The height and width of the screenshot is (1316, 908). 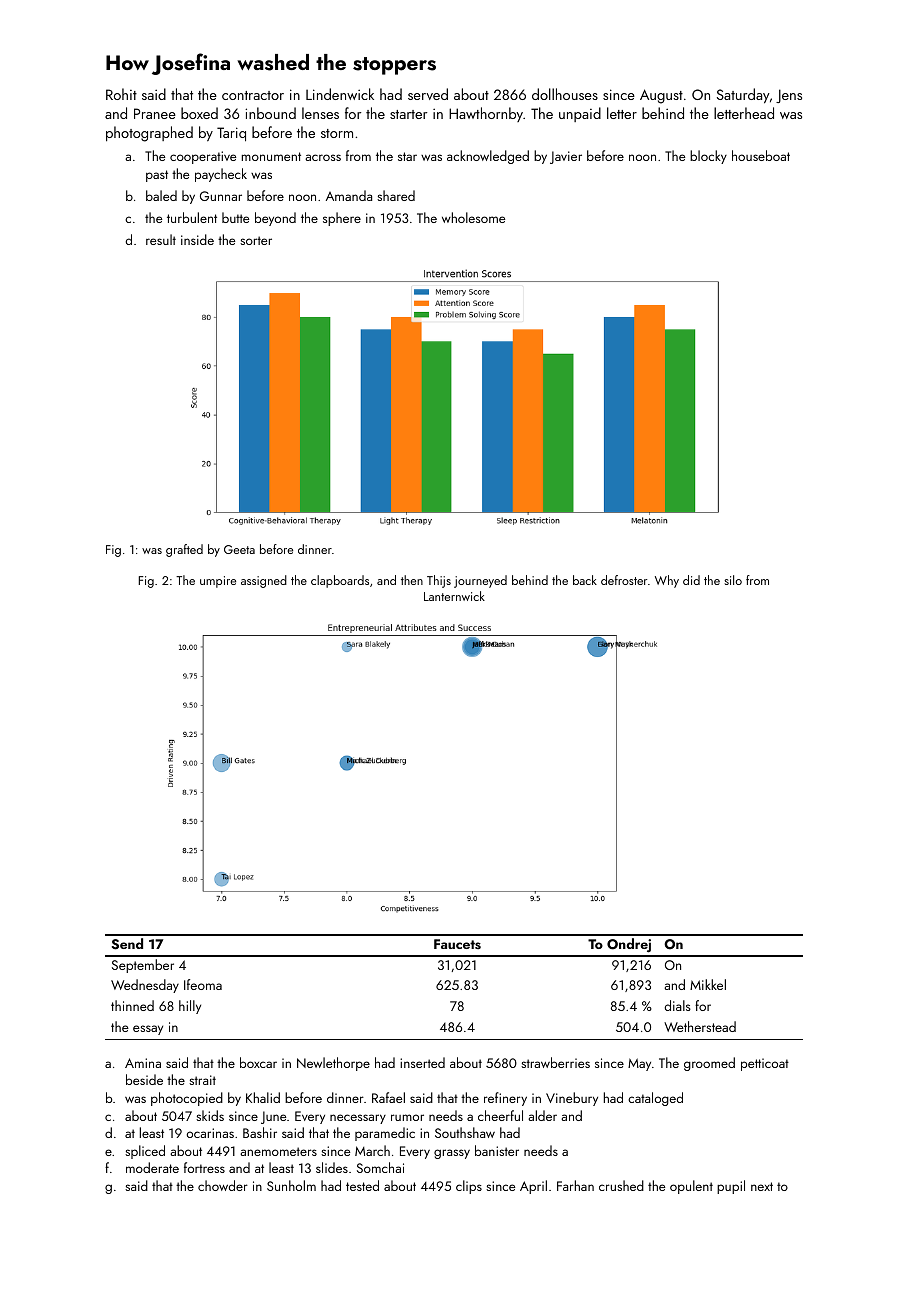 I want to click on Rohit, so click(x=121, y=94).
